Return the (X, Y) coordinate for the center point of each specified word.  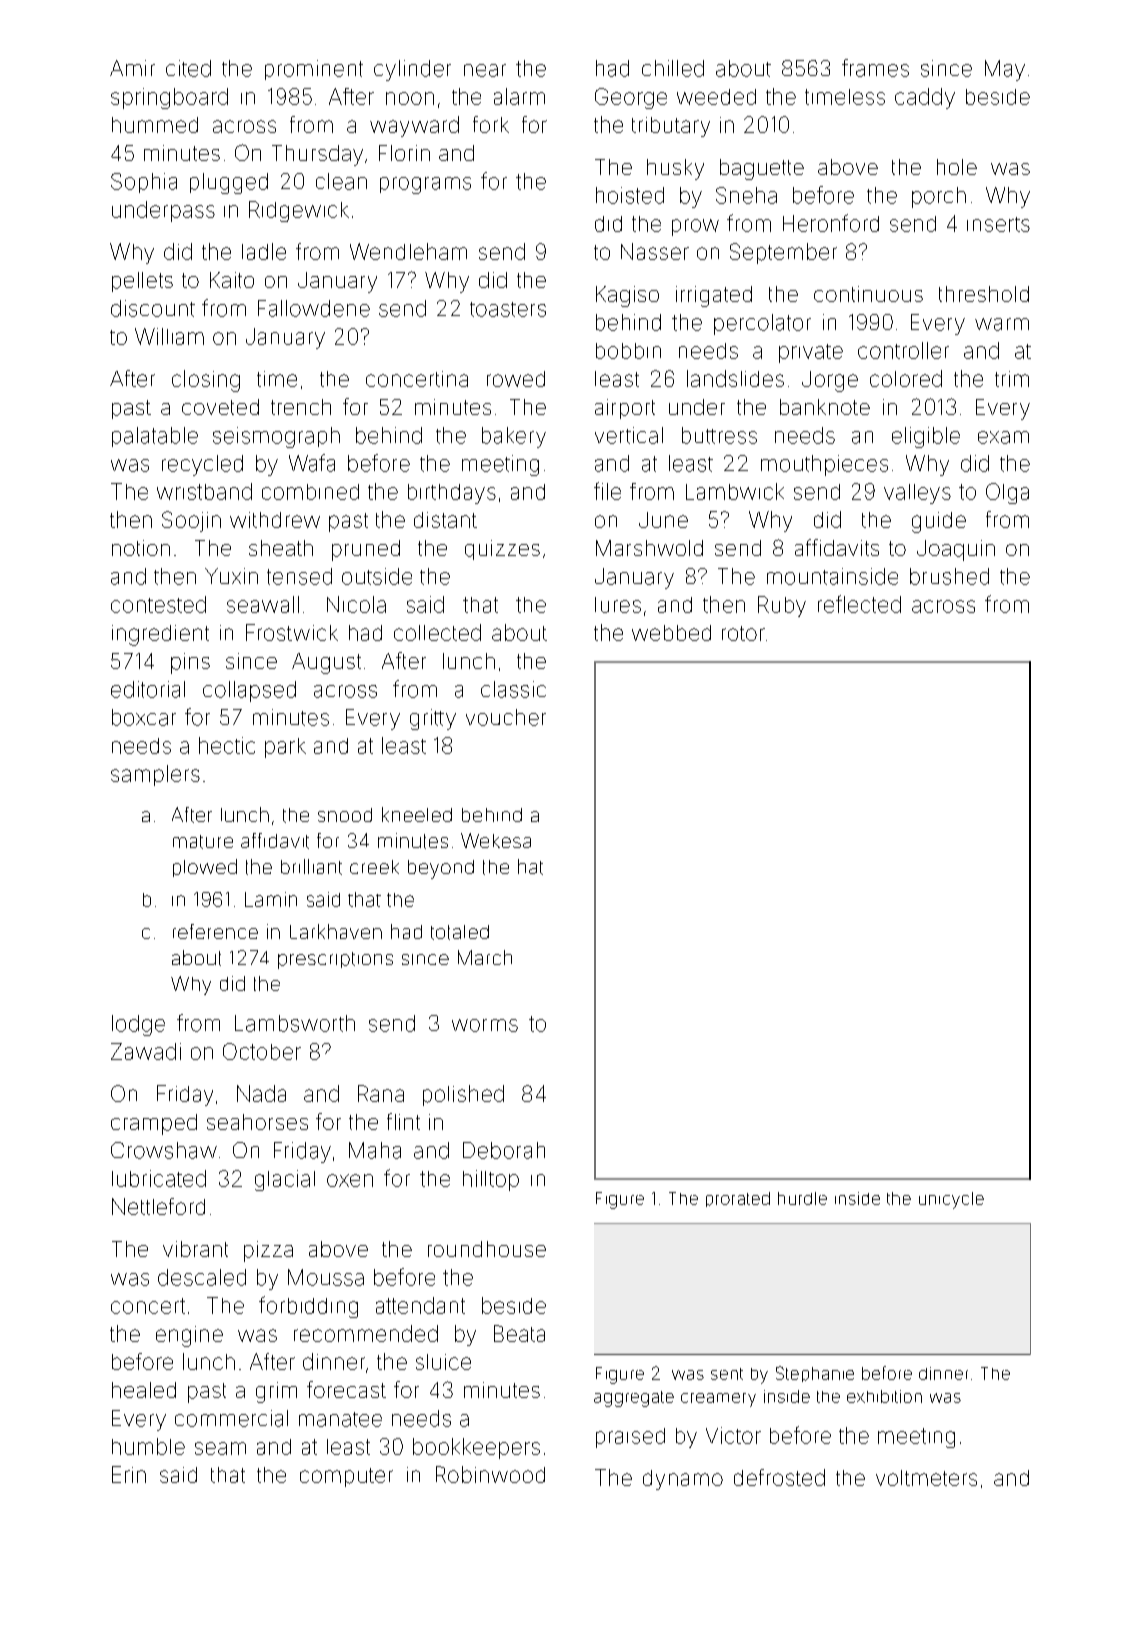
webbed (671, 633)
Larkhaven (336, 931)
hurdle (802, 1198)
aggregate (634, 1399)
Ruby (782, 606)
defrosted (779, 1477)
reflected (859, 604)
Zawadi (146, 1051)
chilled (673, 68)
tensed (299, 576)
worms (485, 1025)
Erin (129, 1474)
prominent (314, 70)
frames (875, 68)
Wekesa (496, 840)
